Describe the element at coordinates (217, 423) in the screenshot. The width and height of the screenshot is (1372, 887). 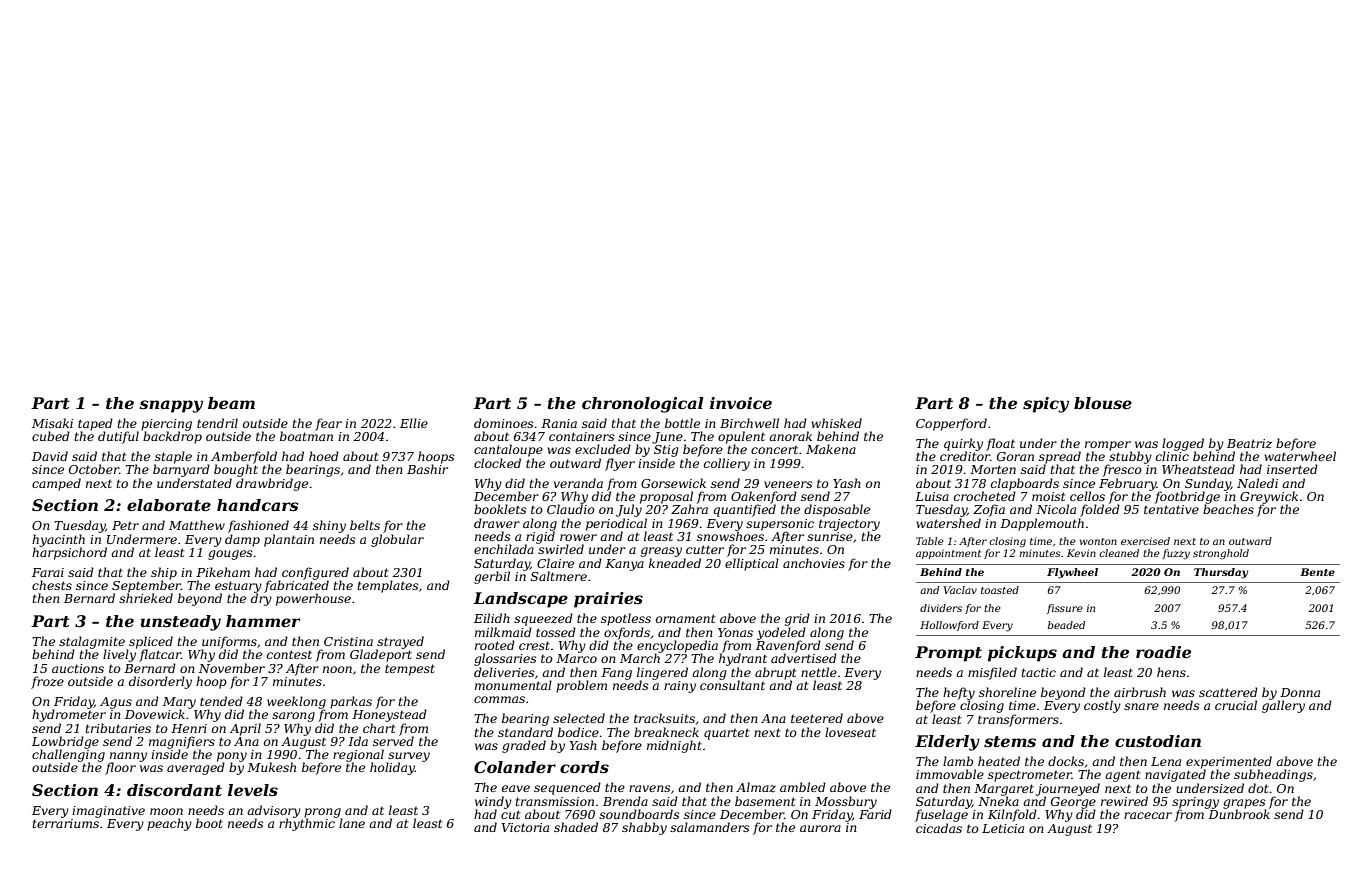
I see `tendril` at that location.
